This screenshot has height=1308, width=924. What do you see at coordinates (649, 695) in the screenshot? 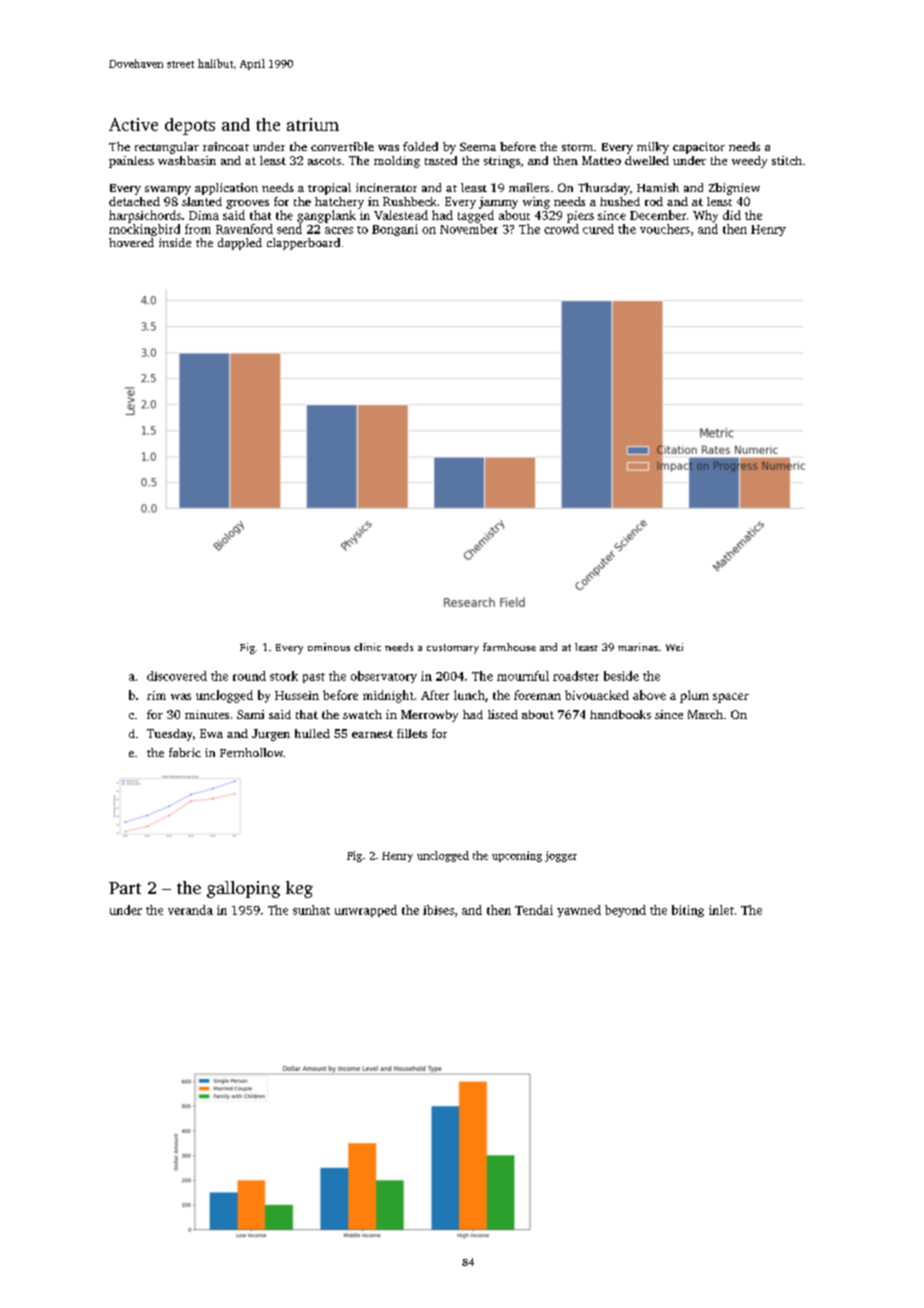
I see `above` at bounding box center [649, 695].
